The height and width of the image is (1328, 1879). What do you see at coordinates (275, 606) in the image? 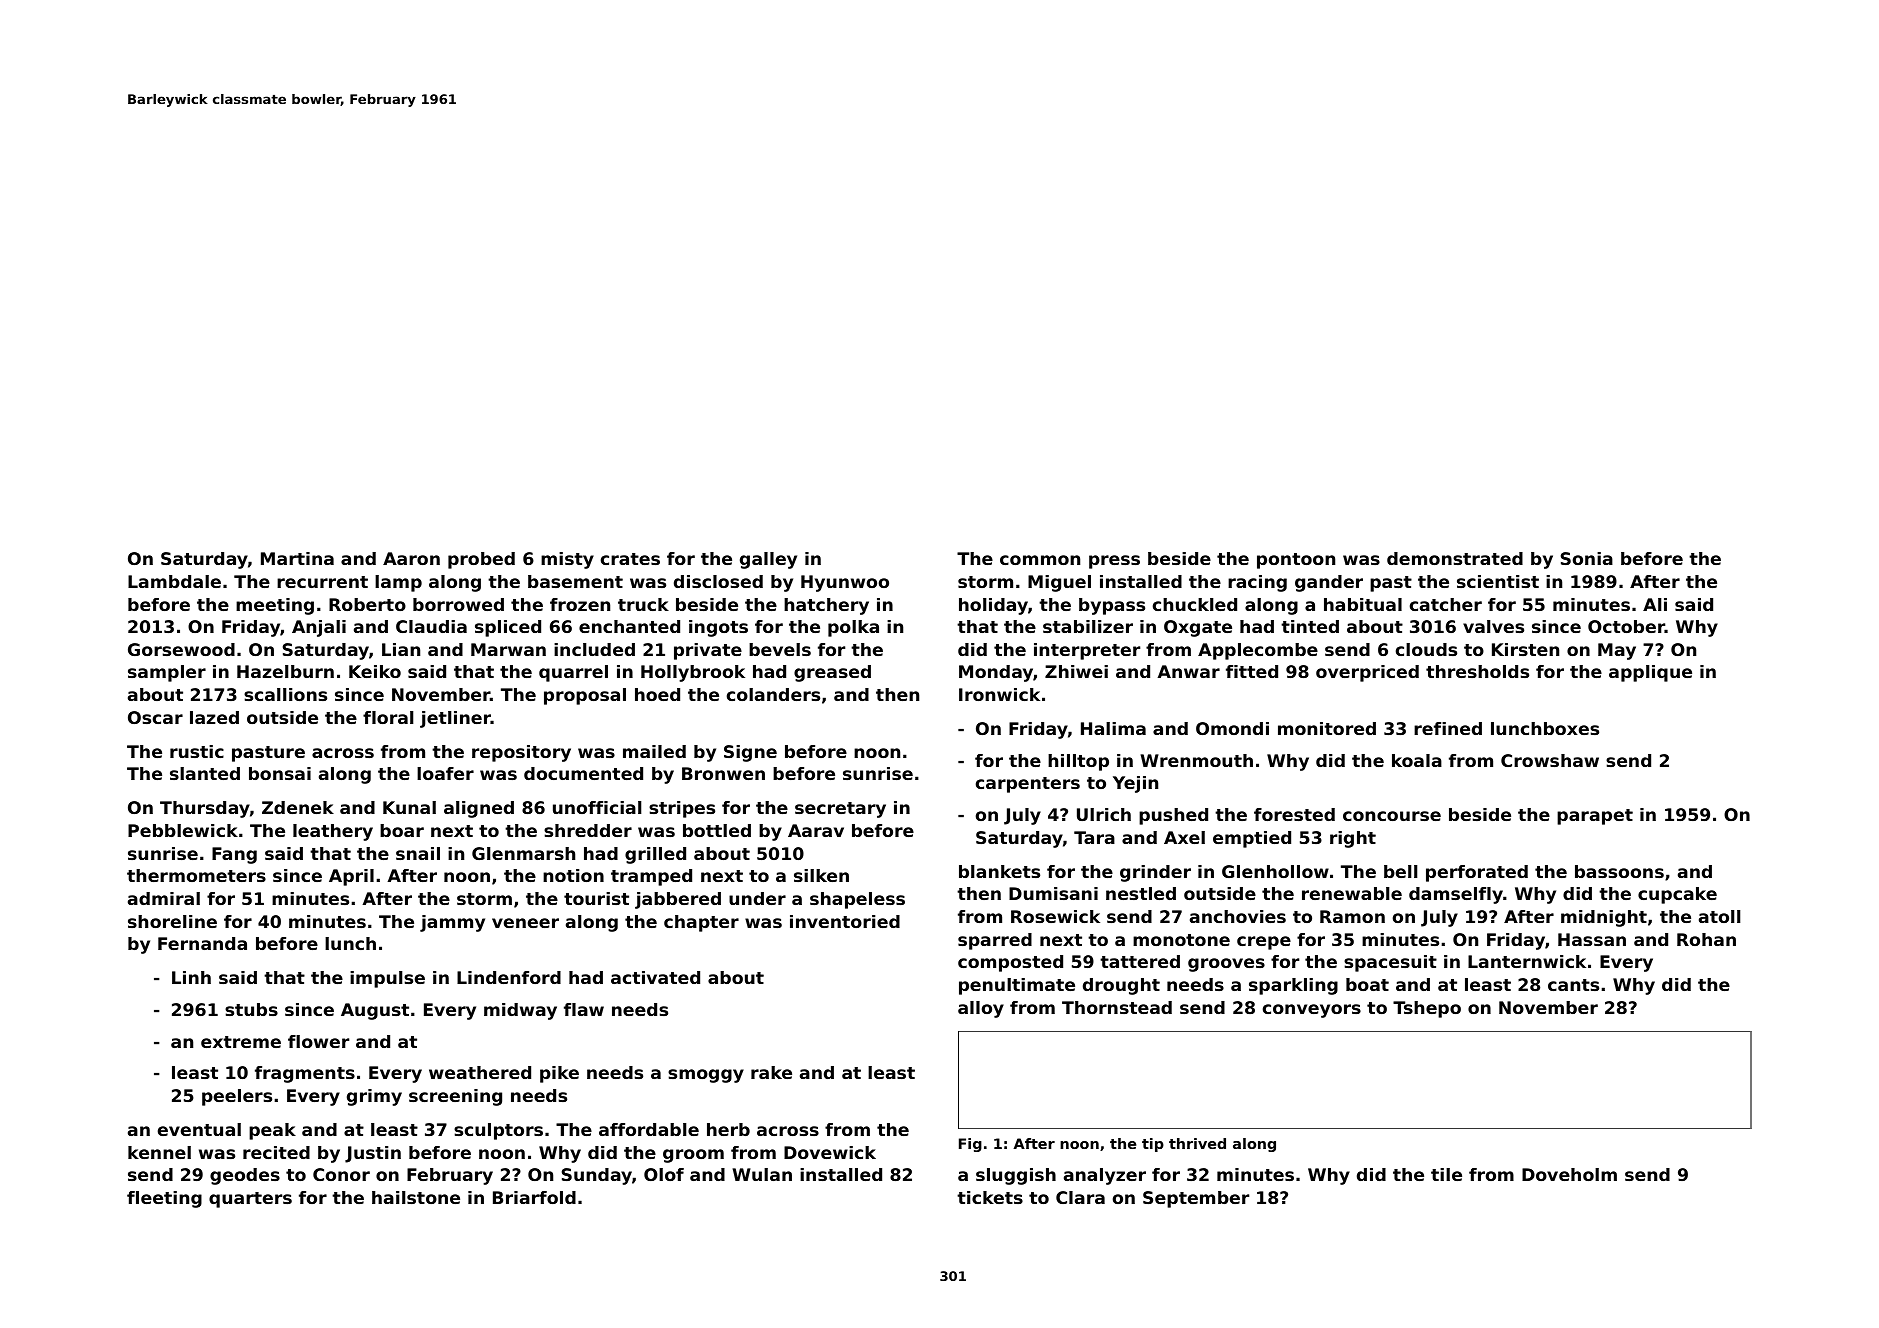
I see `meeting` at bounding box center [275, 606].
